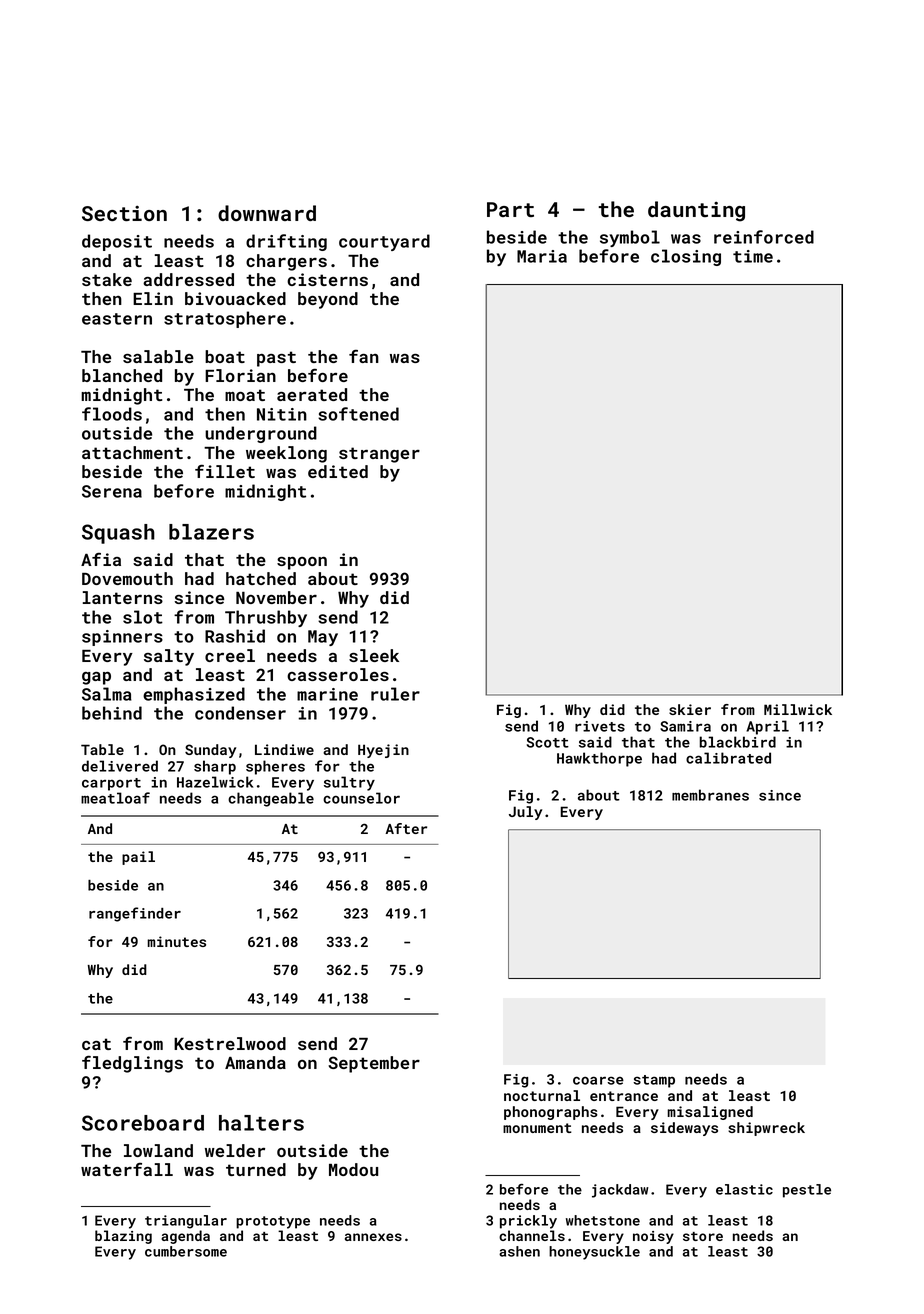 The width and height of the screenshot is (924, 1314). Describe the element at coordinates (696, 211) in the screenshot. I see `daunting` at that location.
